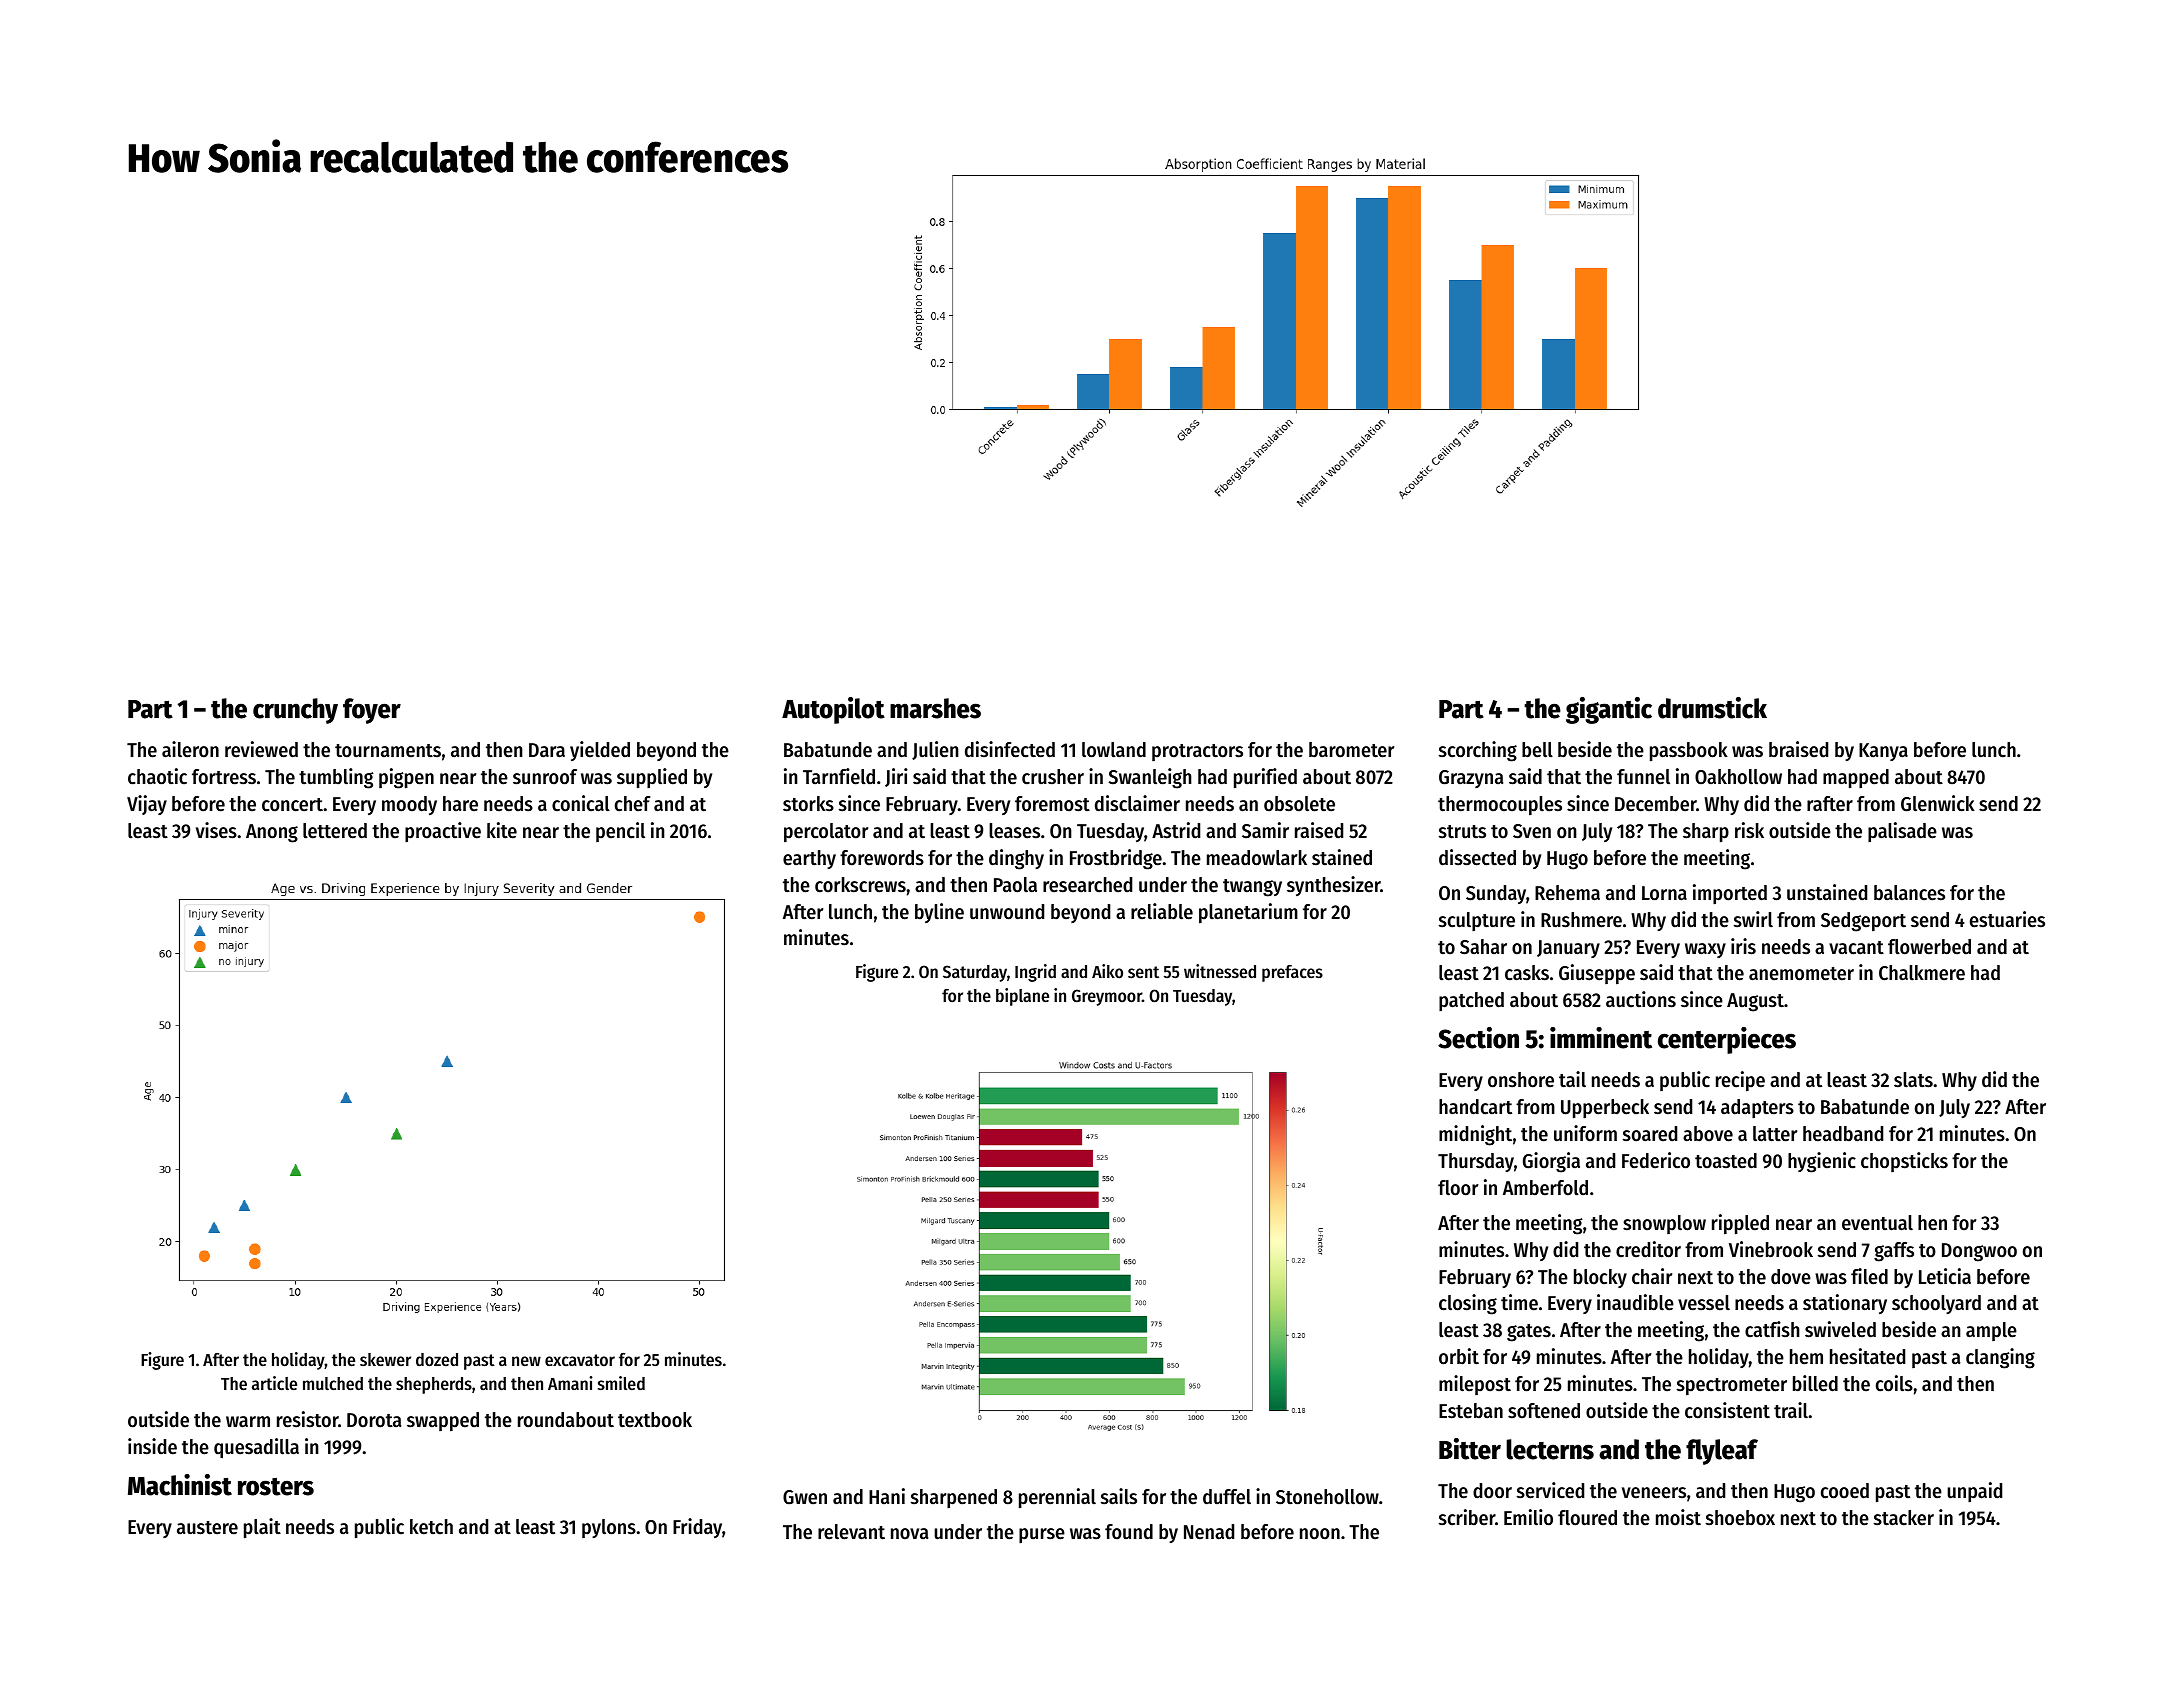  Describe the element at coordinates (372, 711) in the page. I see `foyer` at that location.
